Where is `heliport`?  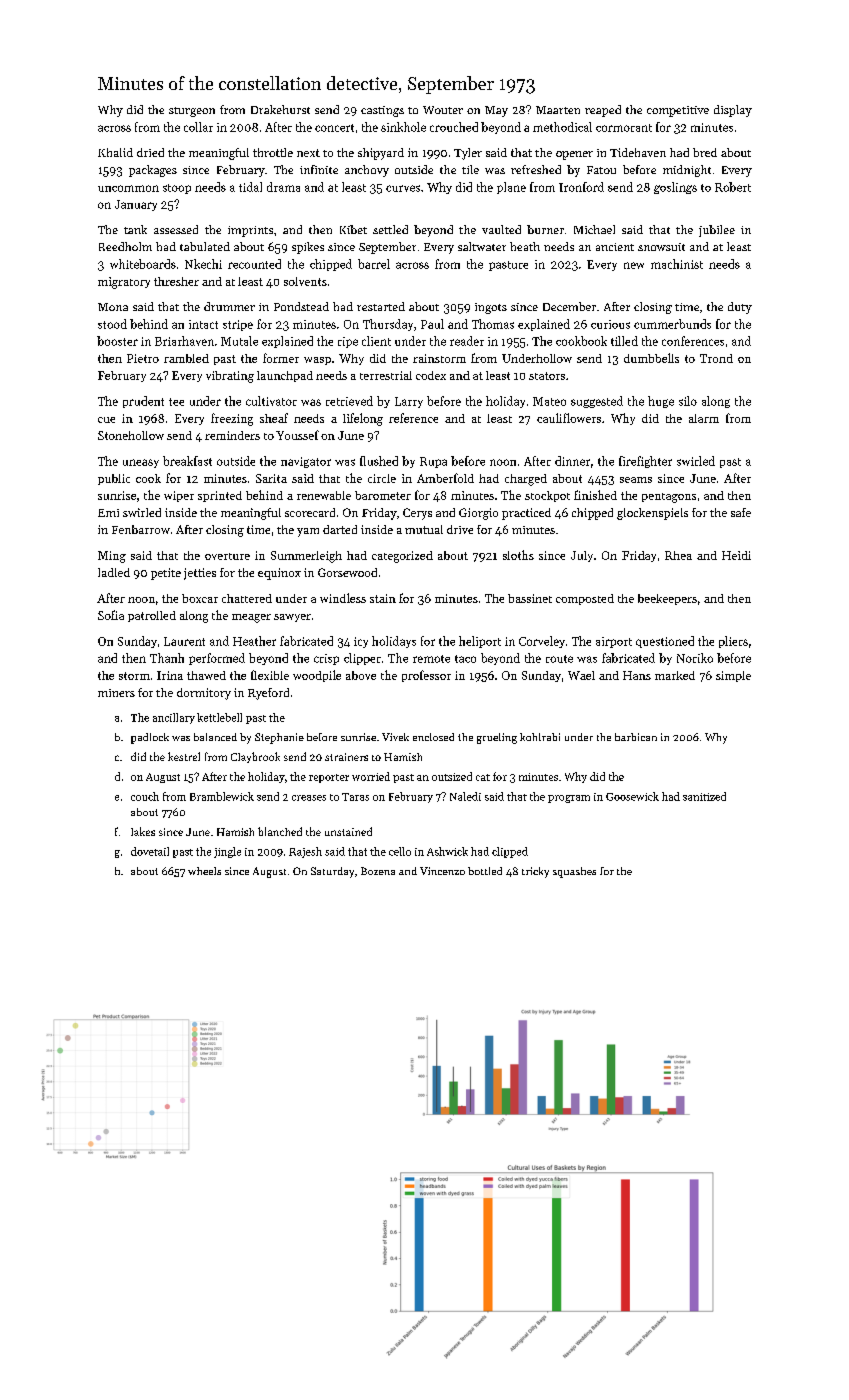
heliport is located at coordinates (480, 642).
